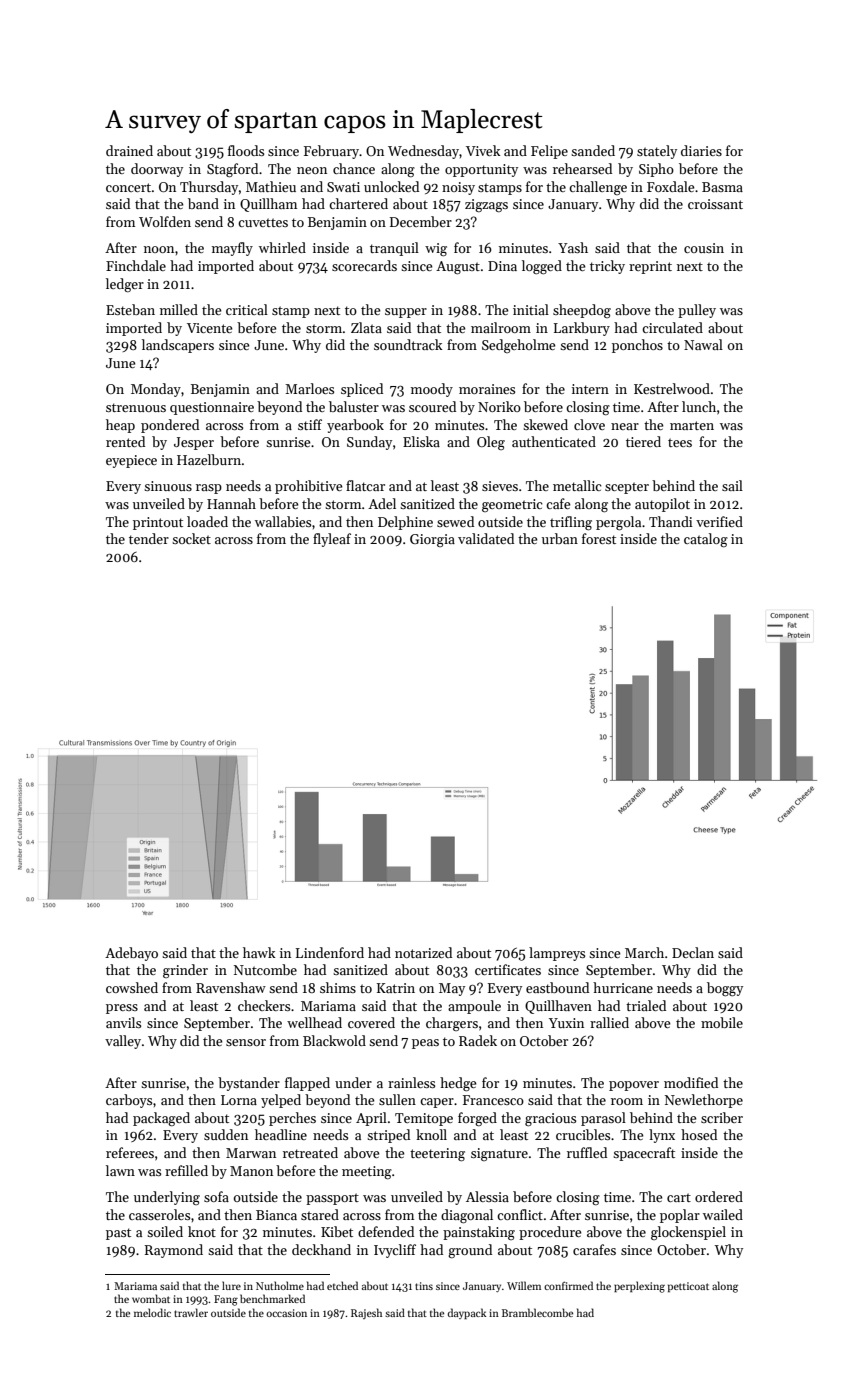  Describe the element at coordinates (382, 503) in the screenshot. I see `Adel` at that location.
